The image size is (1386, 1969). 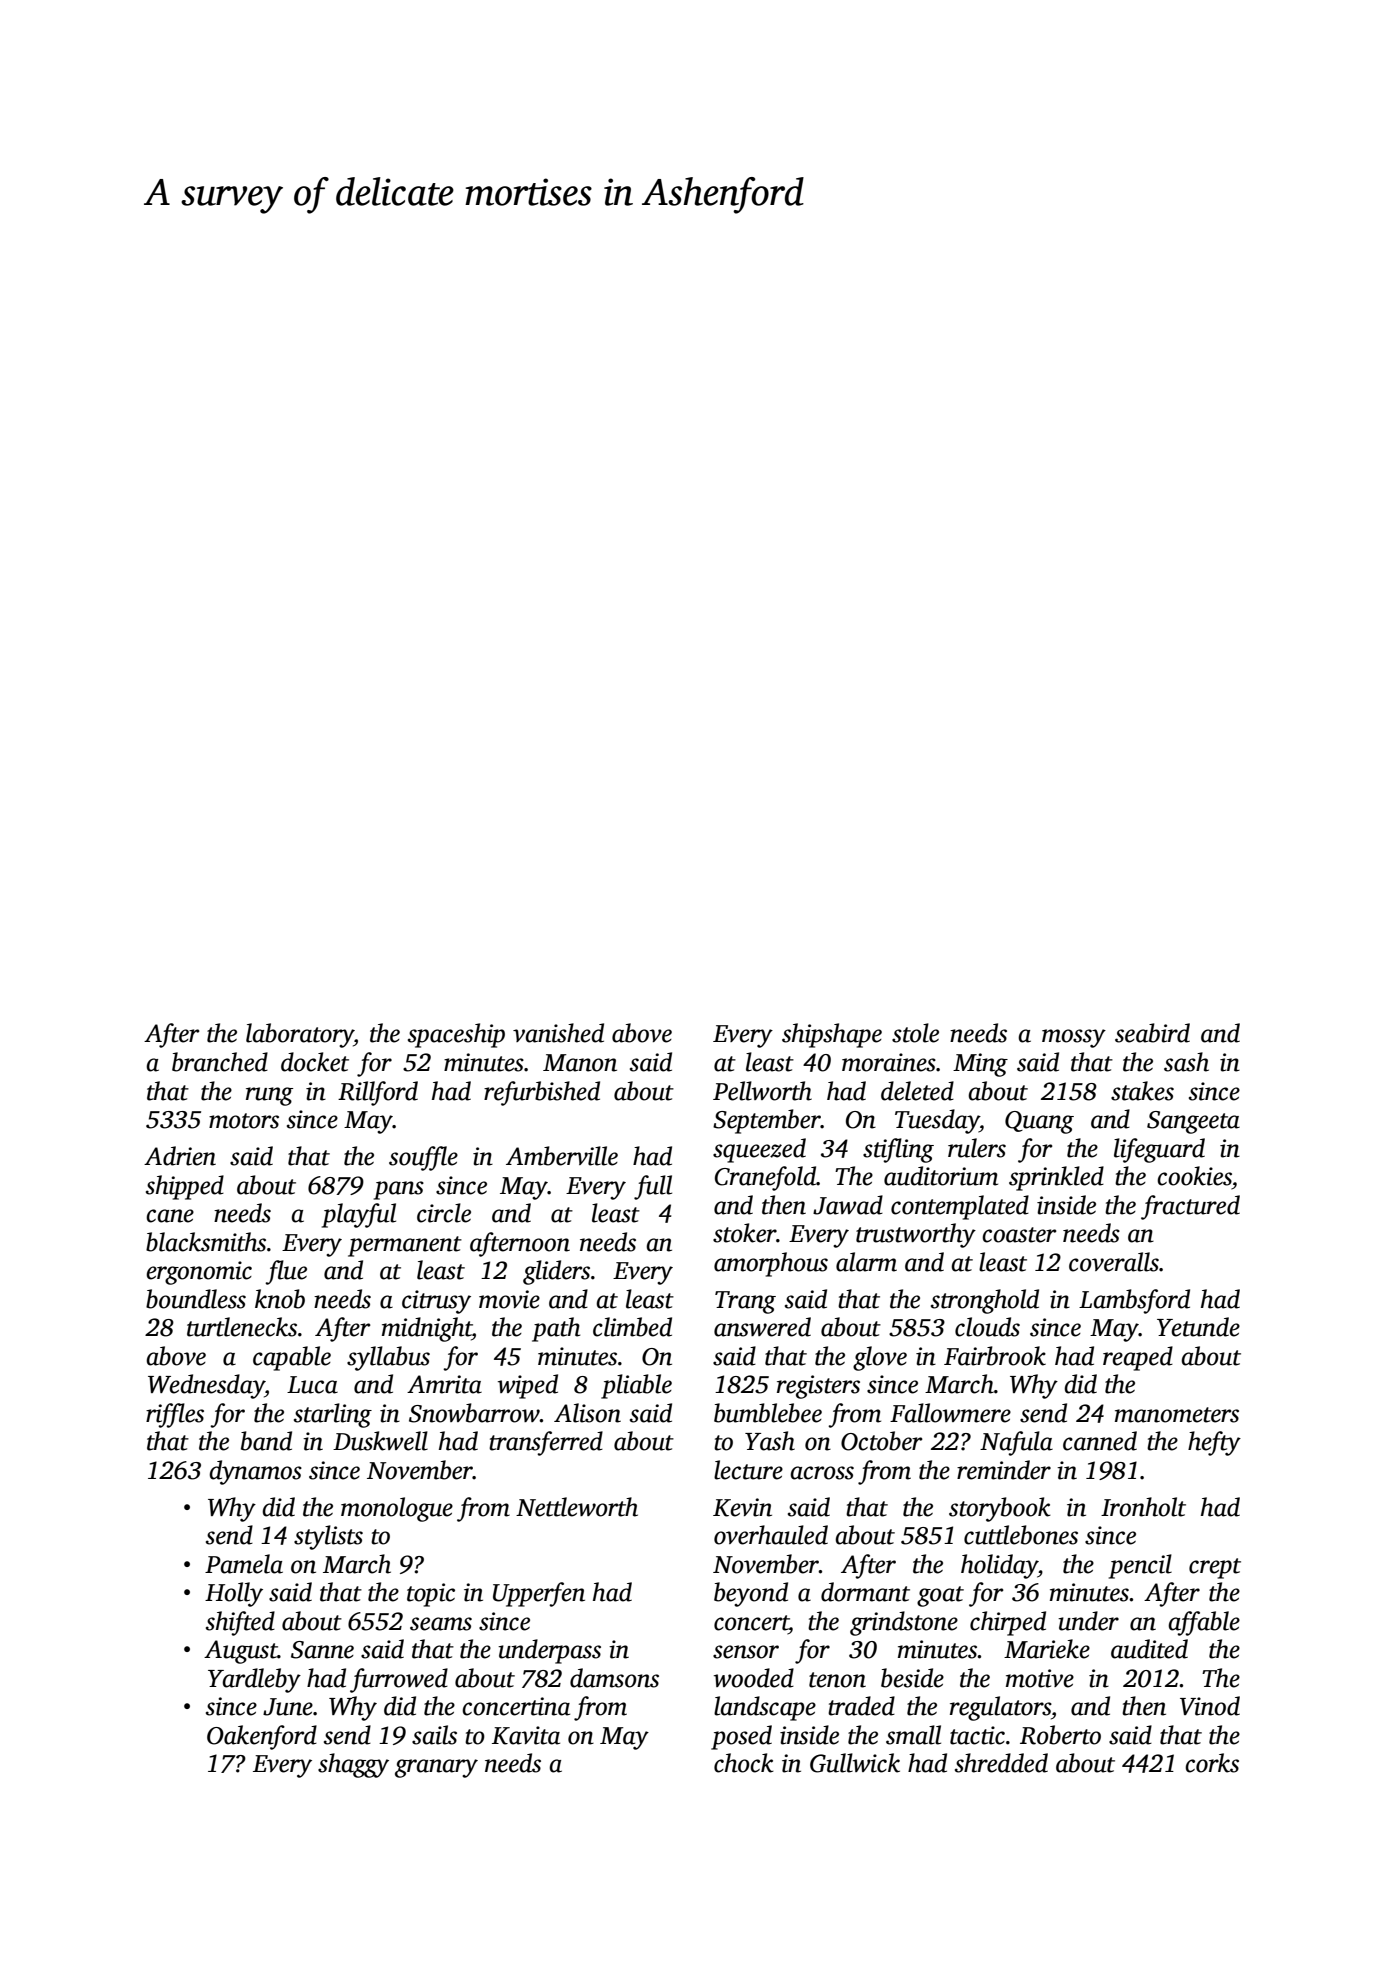 I want to click on Kevin, so click(x=742, y=1507).
